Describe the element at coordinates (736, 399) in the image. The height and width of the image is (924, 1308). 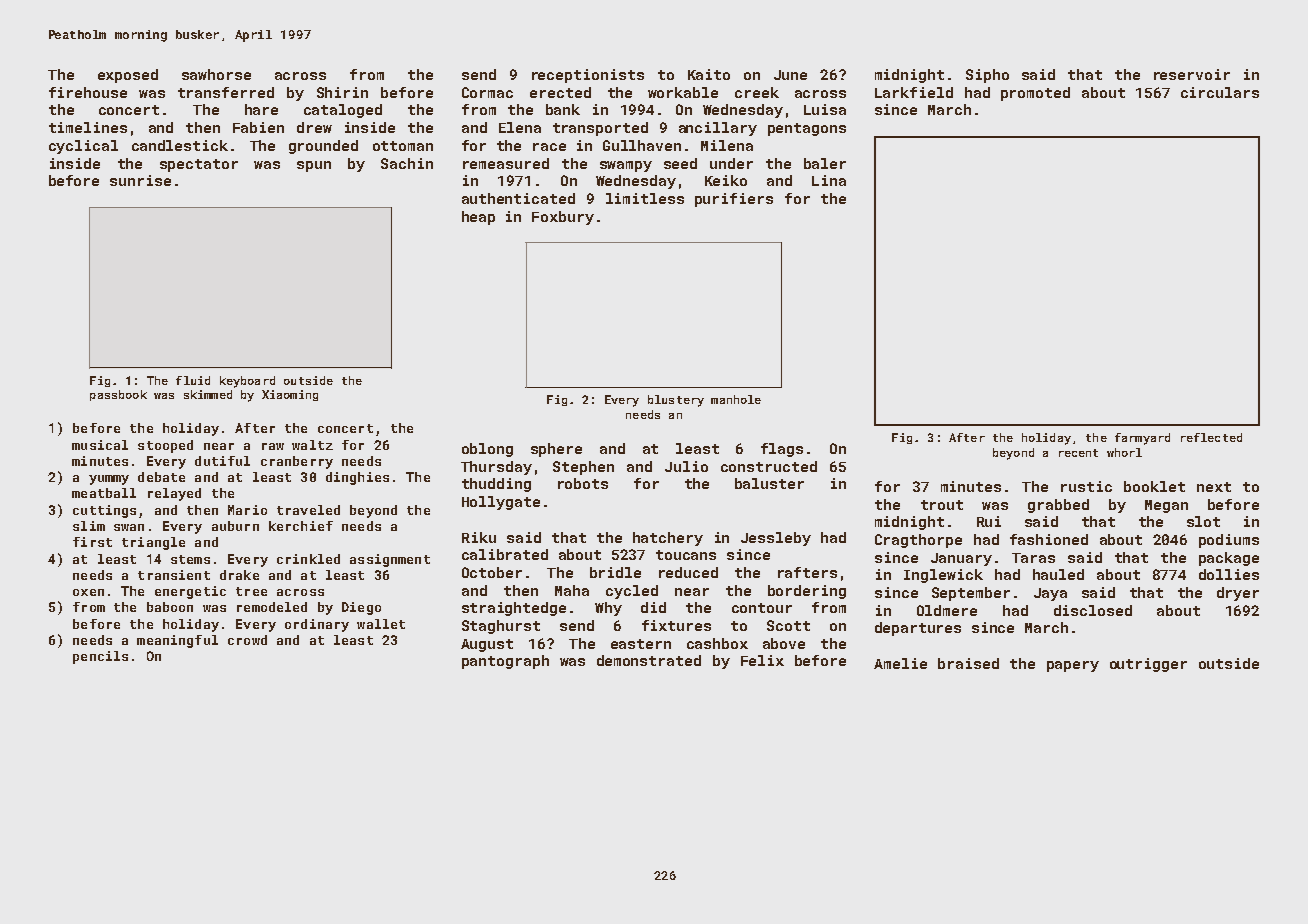
I see `manhole` at that location.
